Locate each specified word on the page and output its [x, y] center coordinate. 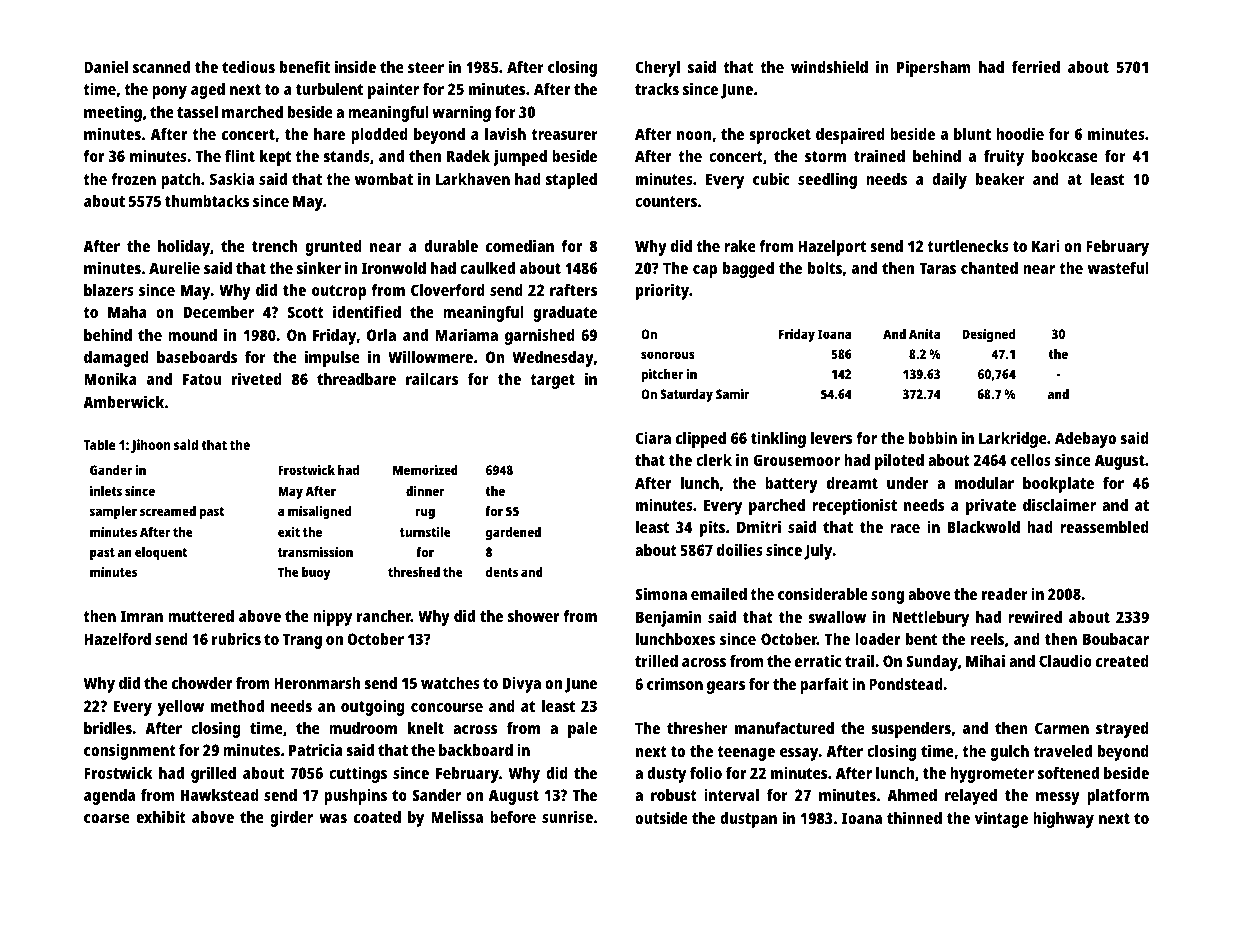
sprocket [780, 136]
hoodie [1020, 133]
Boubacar [1116, 639]
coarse [107, 818]
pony [169, 92]
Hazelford [117, 639]
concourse [447, 707]
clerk [714, 460]
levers [831, 438]
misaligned [319, 512]
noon [694, 135]
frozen [133, 179]
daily [949, 180]
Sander [436, 795]
